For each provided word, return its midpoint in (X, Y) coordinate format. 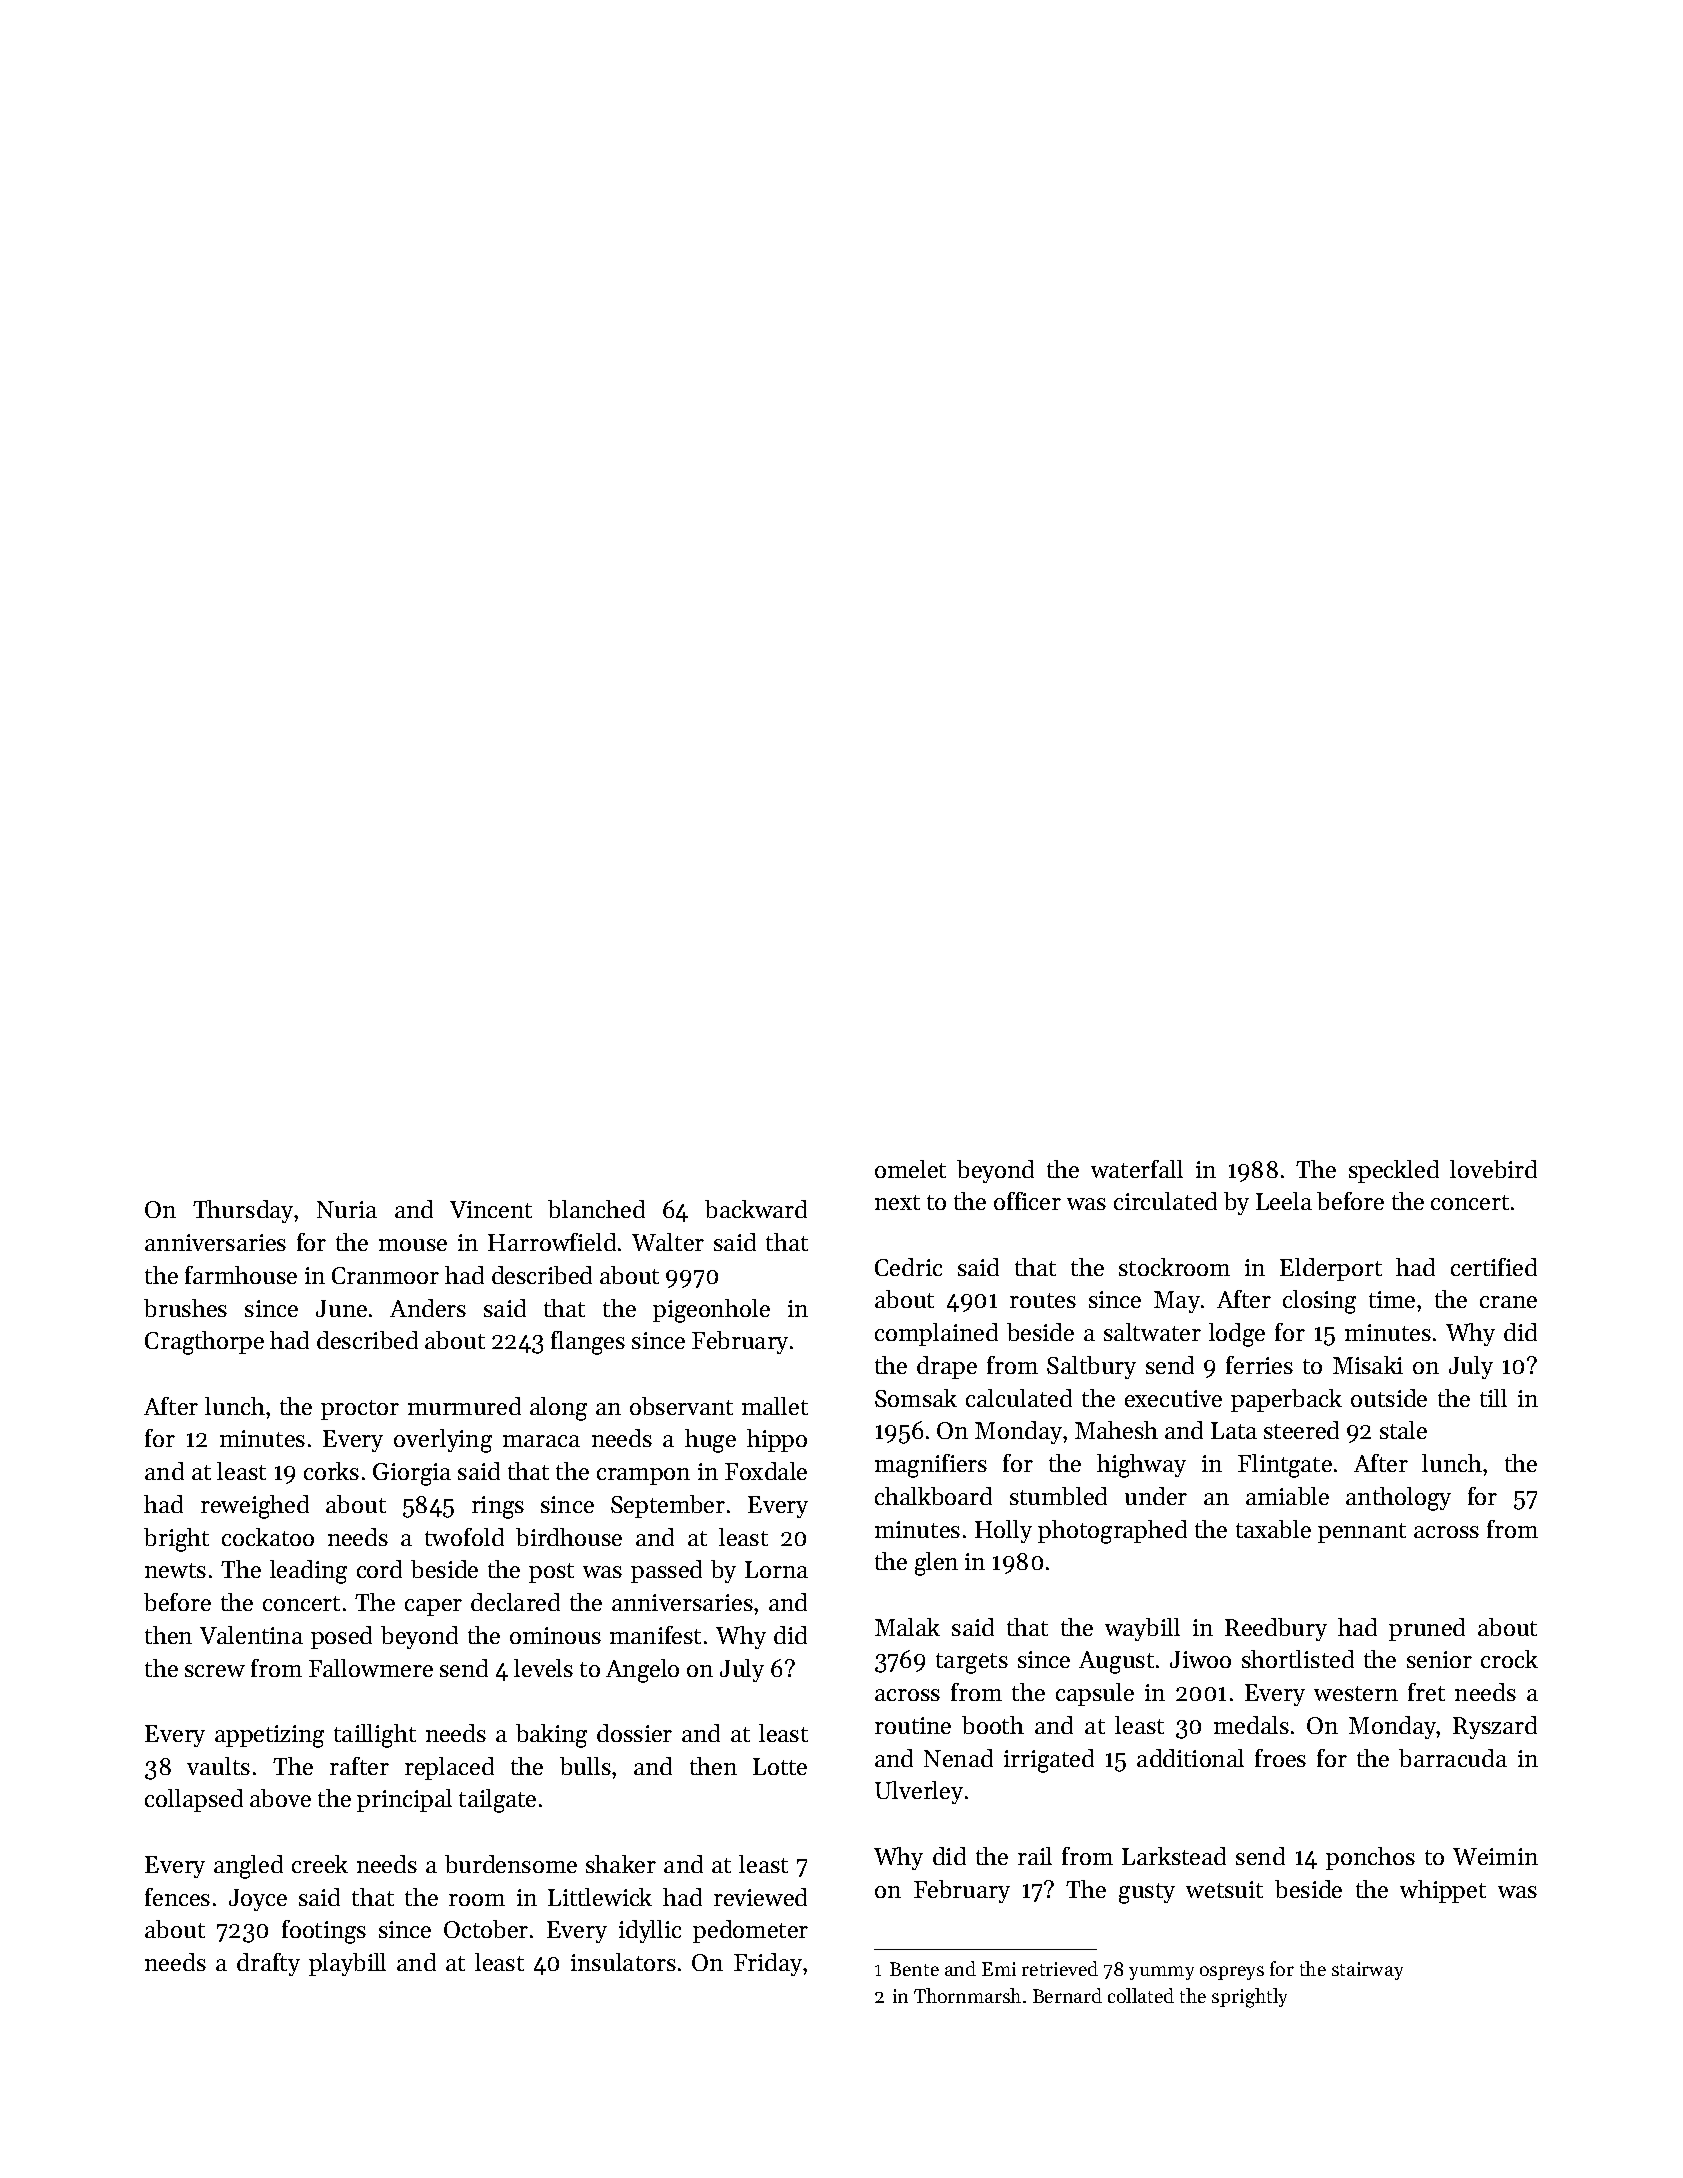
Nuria (347, 1209)
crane (1508, 1302)
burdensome (511, 1864)
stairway (1367, 1971)
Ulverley (919, 1792)
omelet (910, 1169)
